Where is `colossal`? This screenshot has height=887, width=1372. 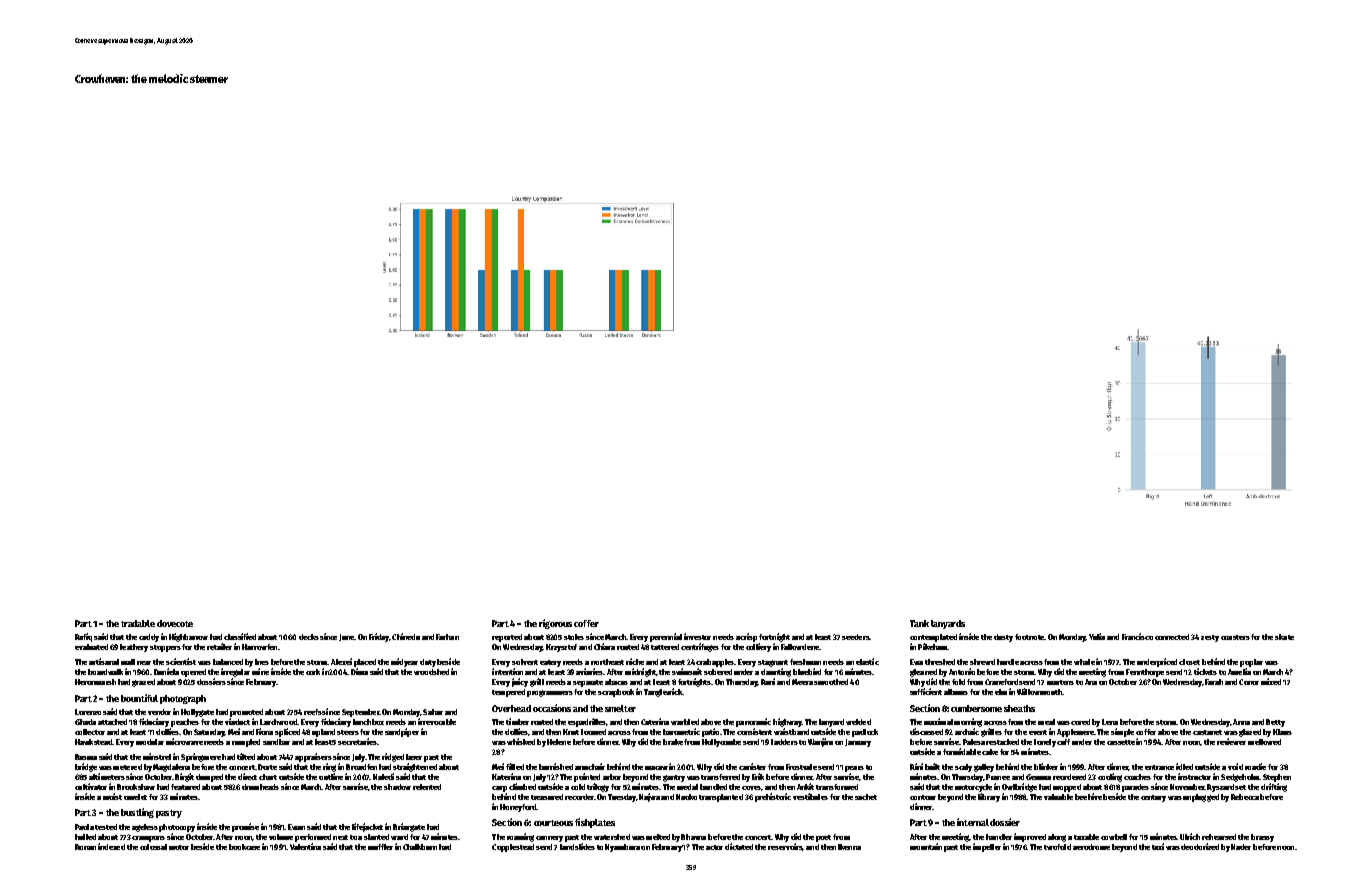
colossal is located at coordinates (153, 847).
